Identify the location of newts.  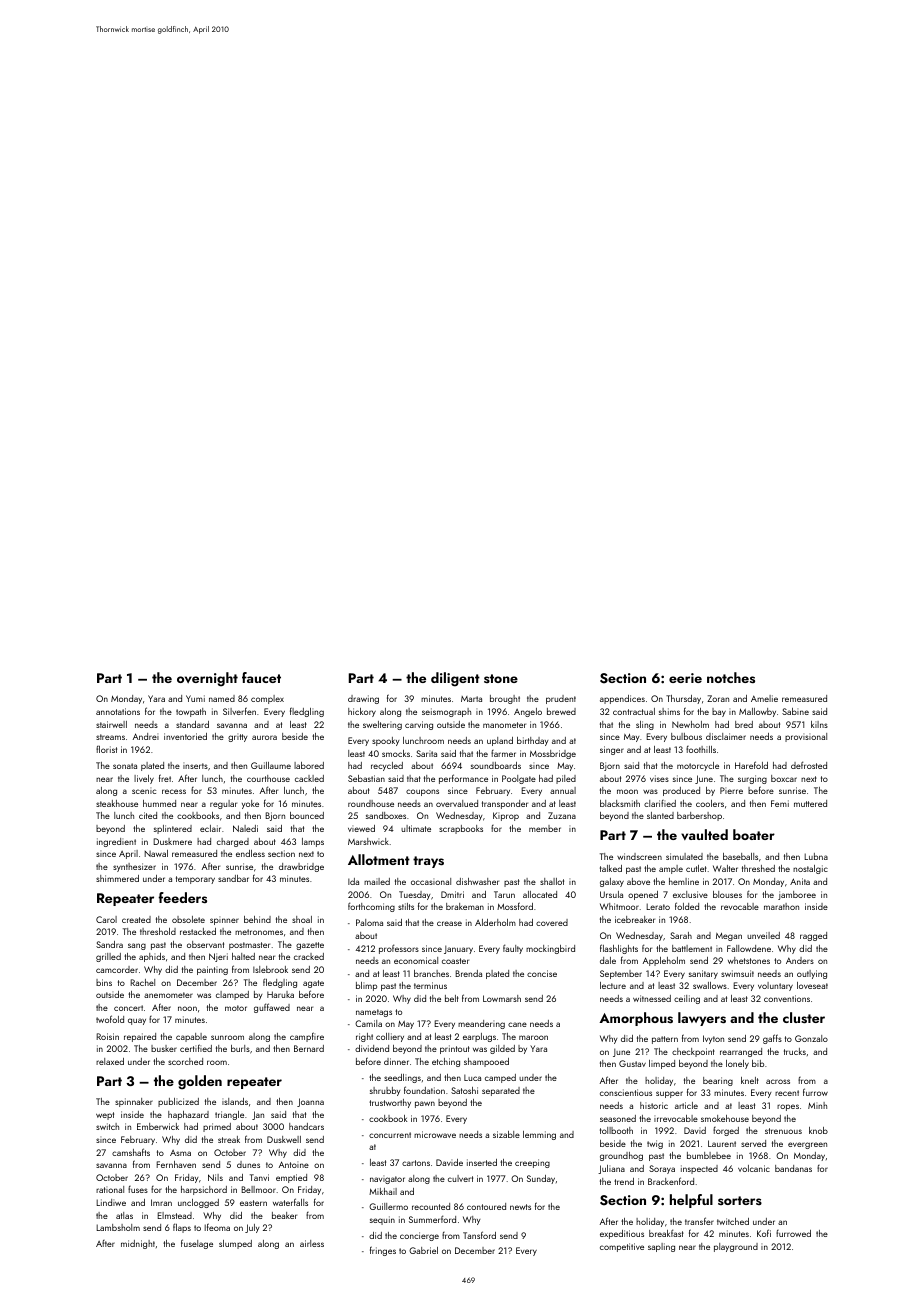
(520, 1207).
